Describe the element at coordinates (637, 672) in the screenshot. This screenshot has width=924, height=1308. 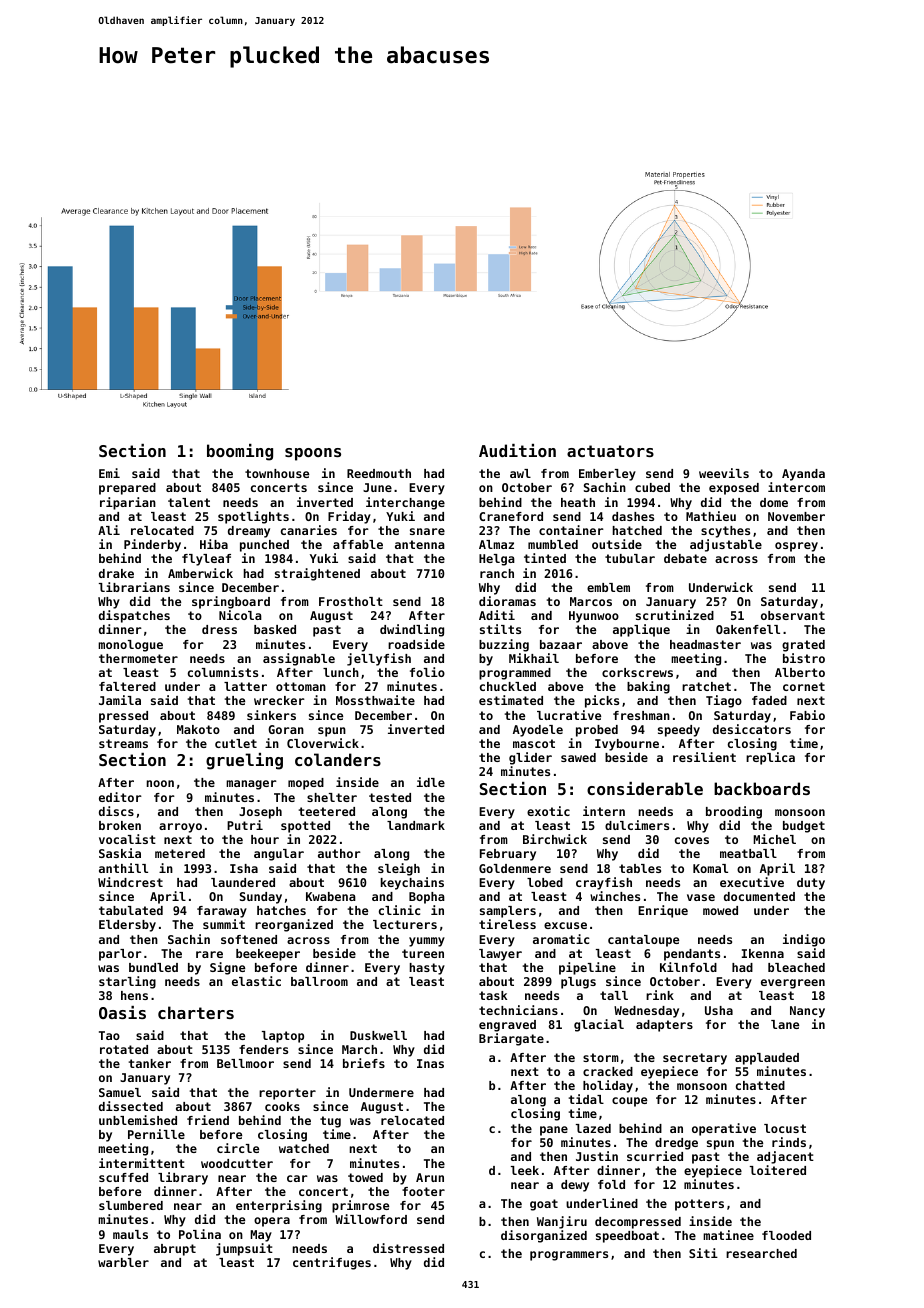
I see `corkscrews` at that location.
